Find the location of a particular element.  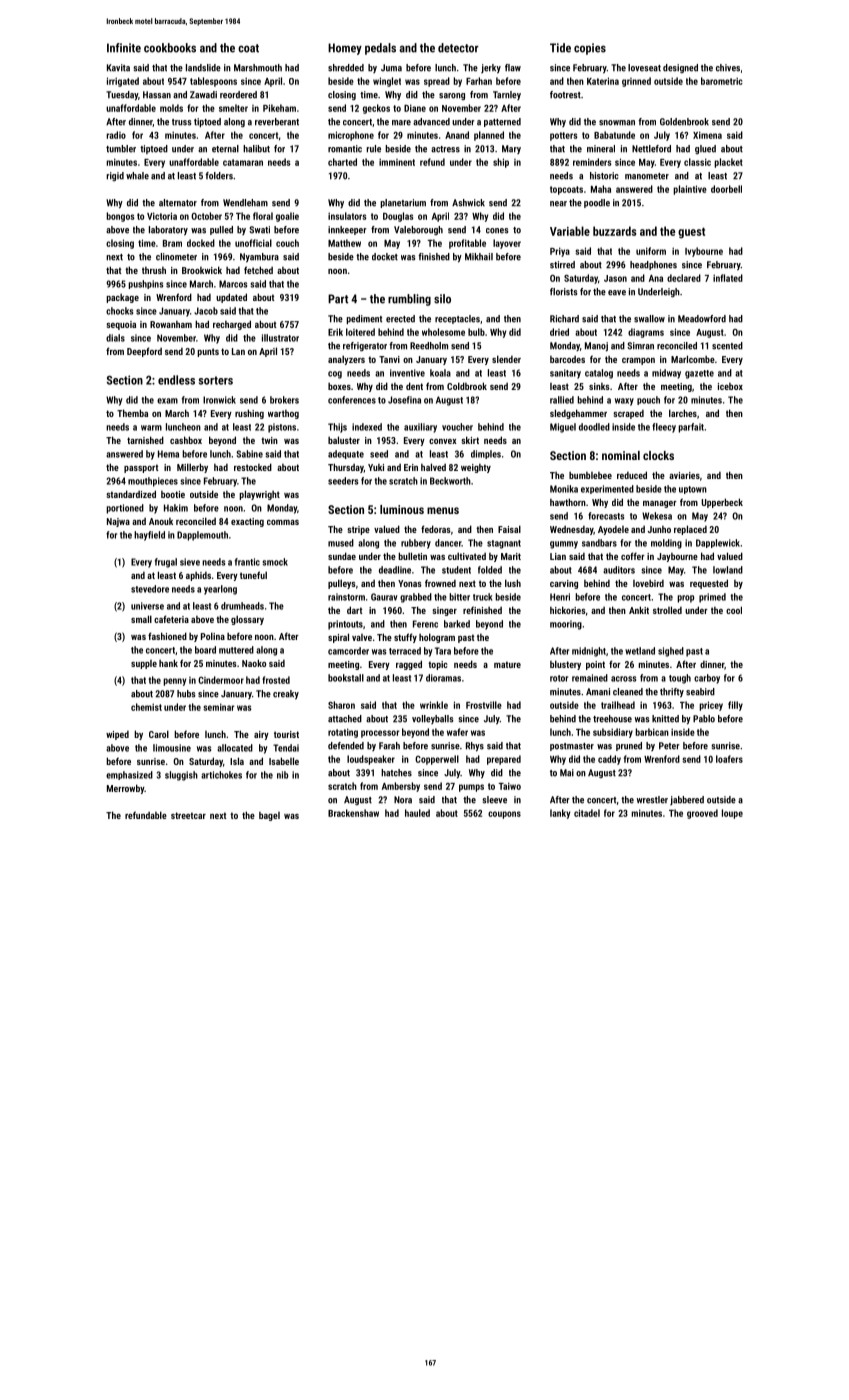

Deepford is located at coordinates (144, 352).
